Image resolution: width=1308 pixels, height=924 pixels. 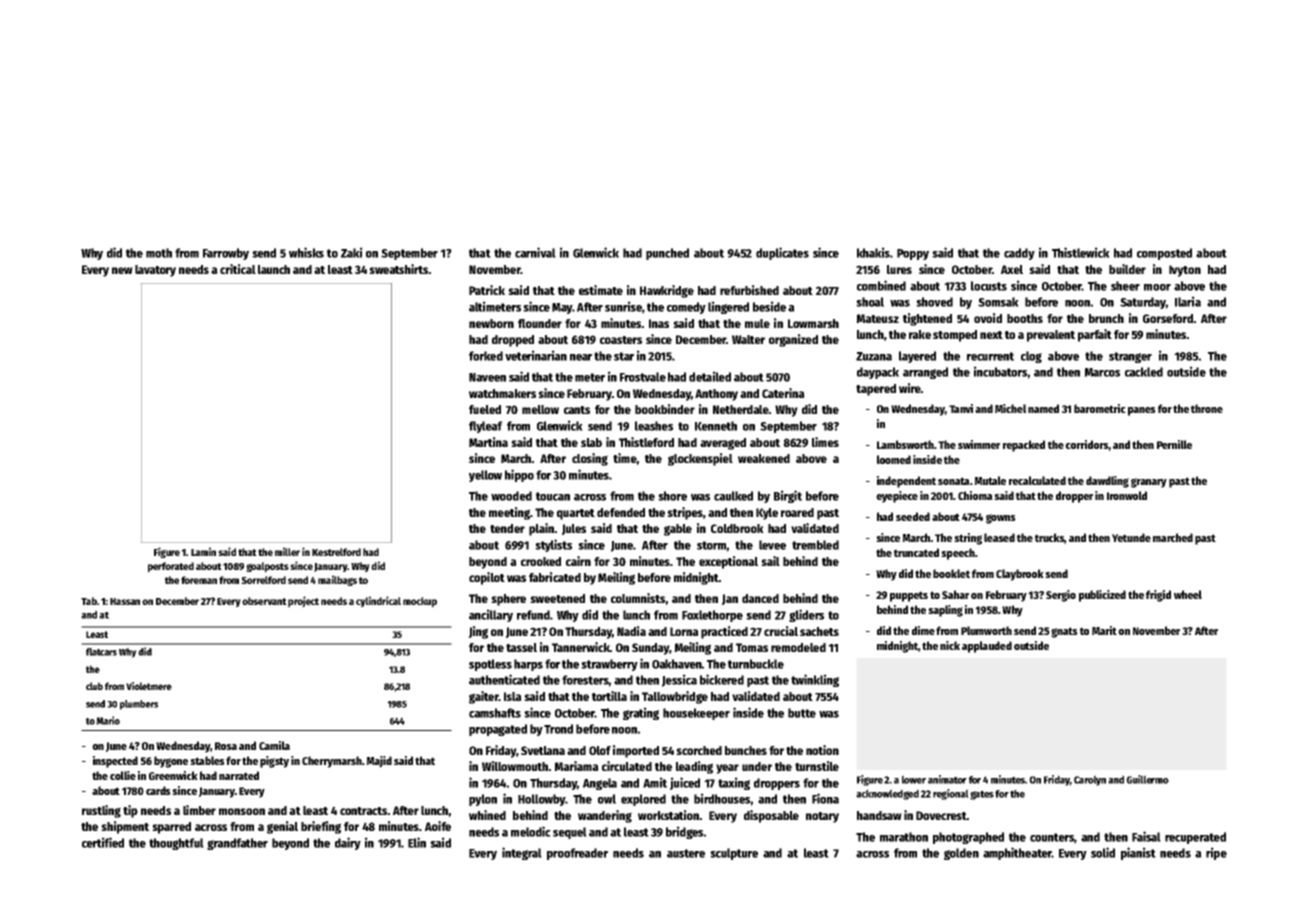 What do you see at coordinates (176, 844) in the image?
I see `thoughtful` at bounding box center [176, 844].
